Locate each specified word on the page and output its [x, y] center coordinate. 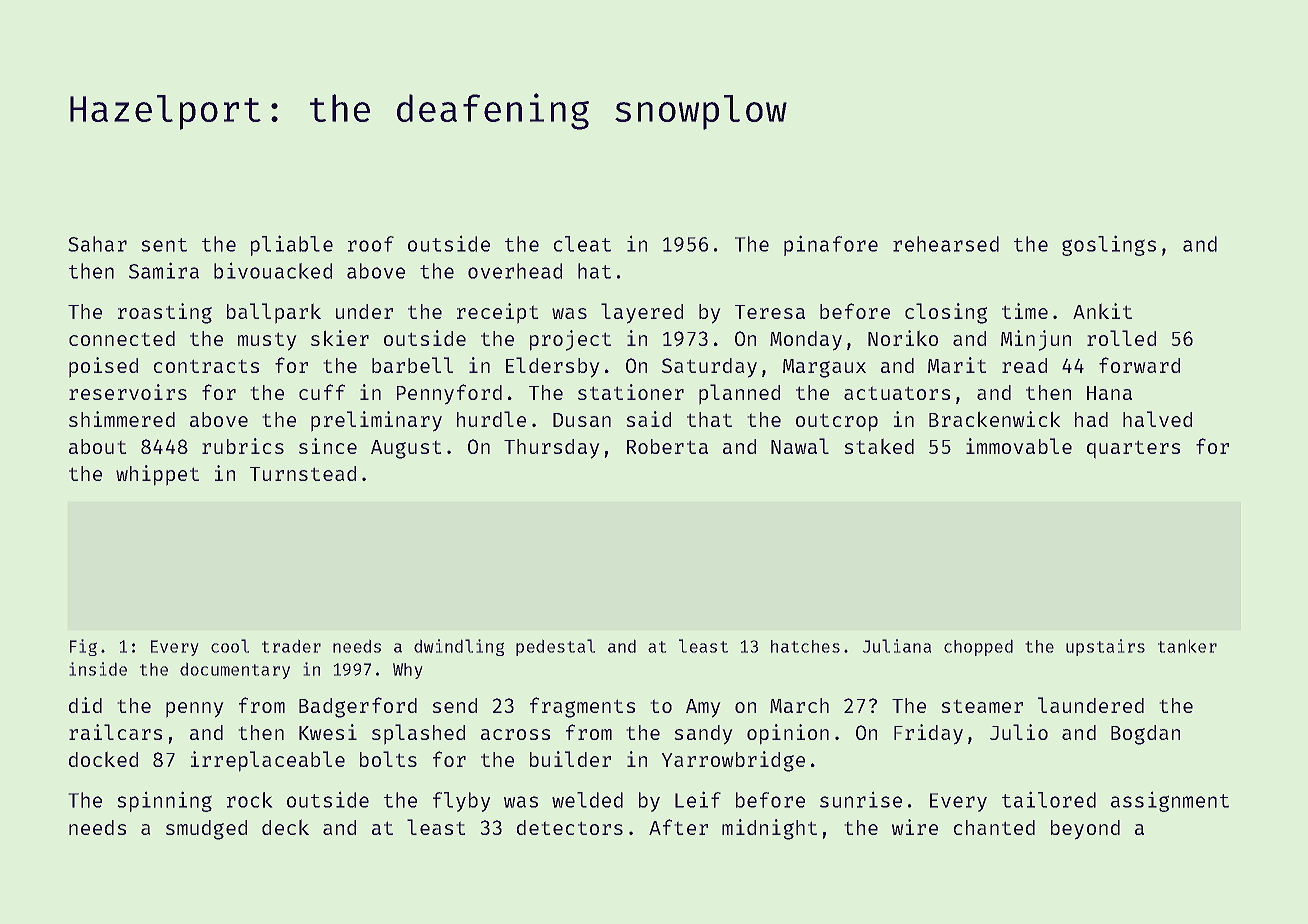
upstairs [1105, 647]
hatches [805, 646]
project [570, 340]
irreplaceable [268, 761]
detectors [570, 827]
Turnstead [303, 473]
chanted [994, 827]
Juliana [897, 646]
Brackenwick [995, 419]
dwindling [459, 647]
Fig [83, 647]
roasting [165, 313]
